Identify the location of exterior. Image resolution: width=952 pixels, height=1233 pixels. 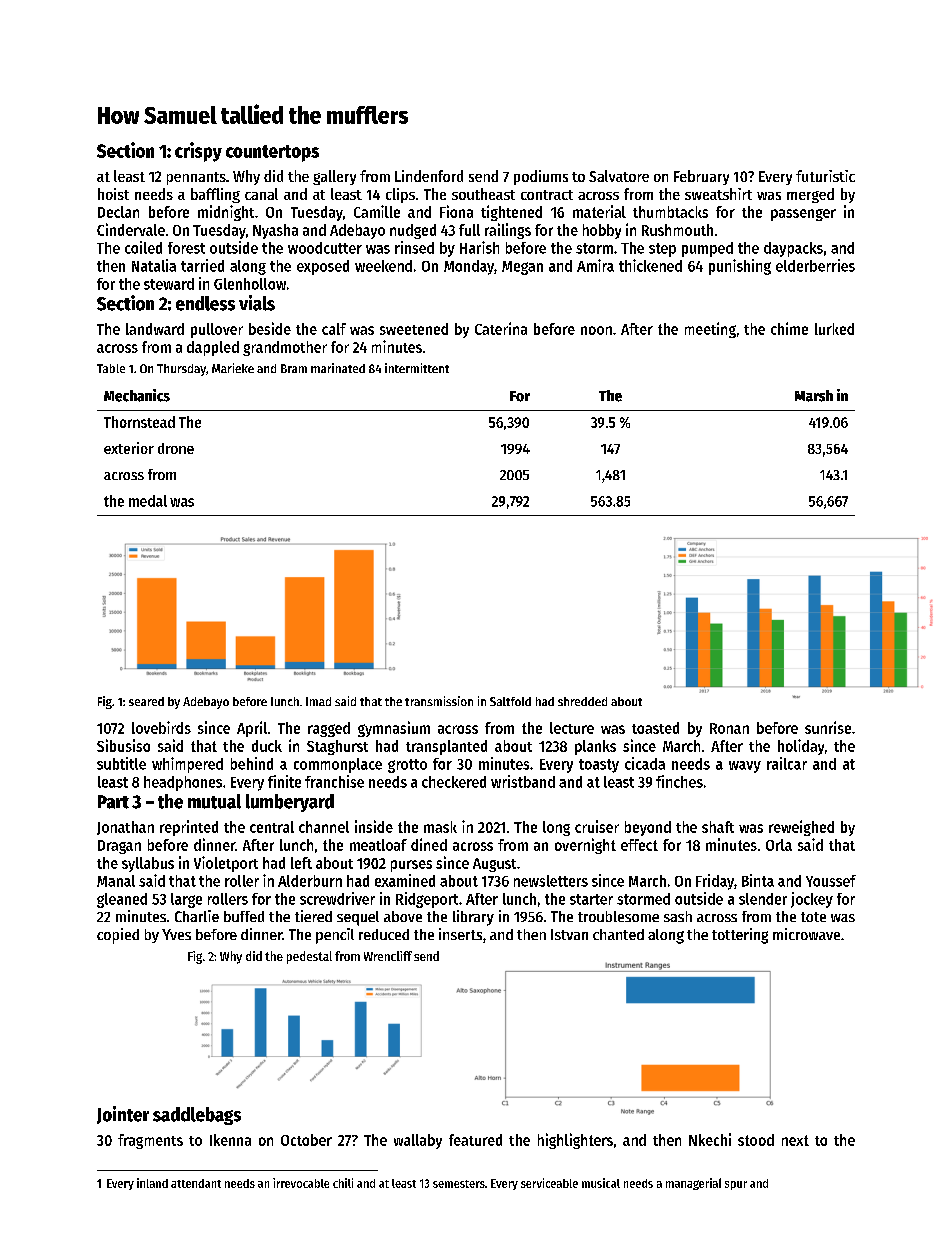
(129, 448).
